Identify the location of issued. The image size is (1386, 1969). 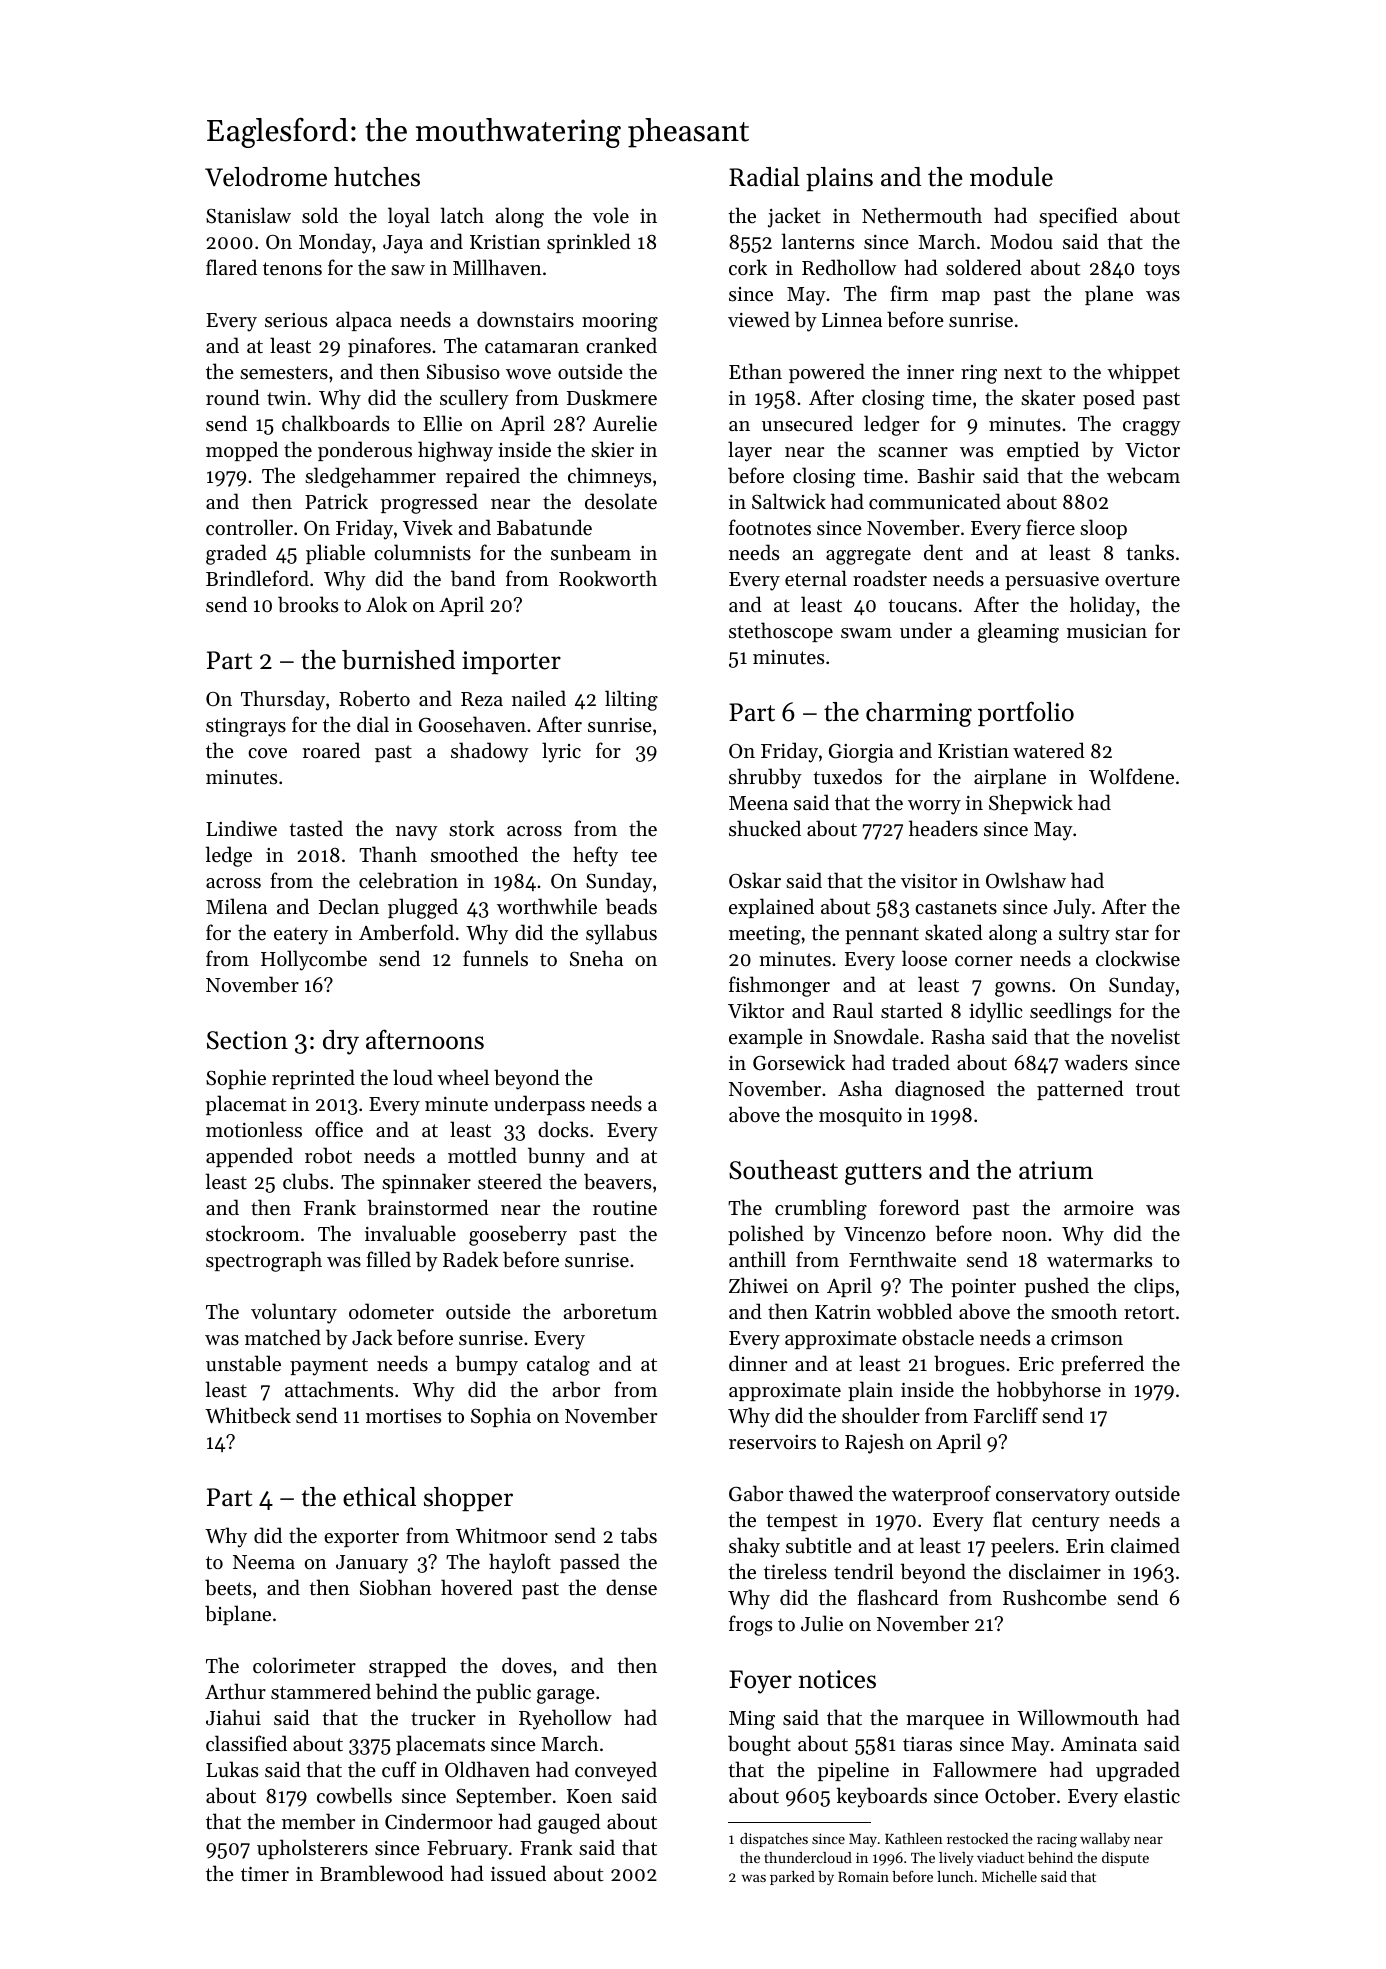
(518, 1873).
